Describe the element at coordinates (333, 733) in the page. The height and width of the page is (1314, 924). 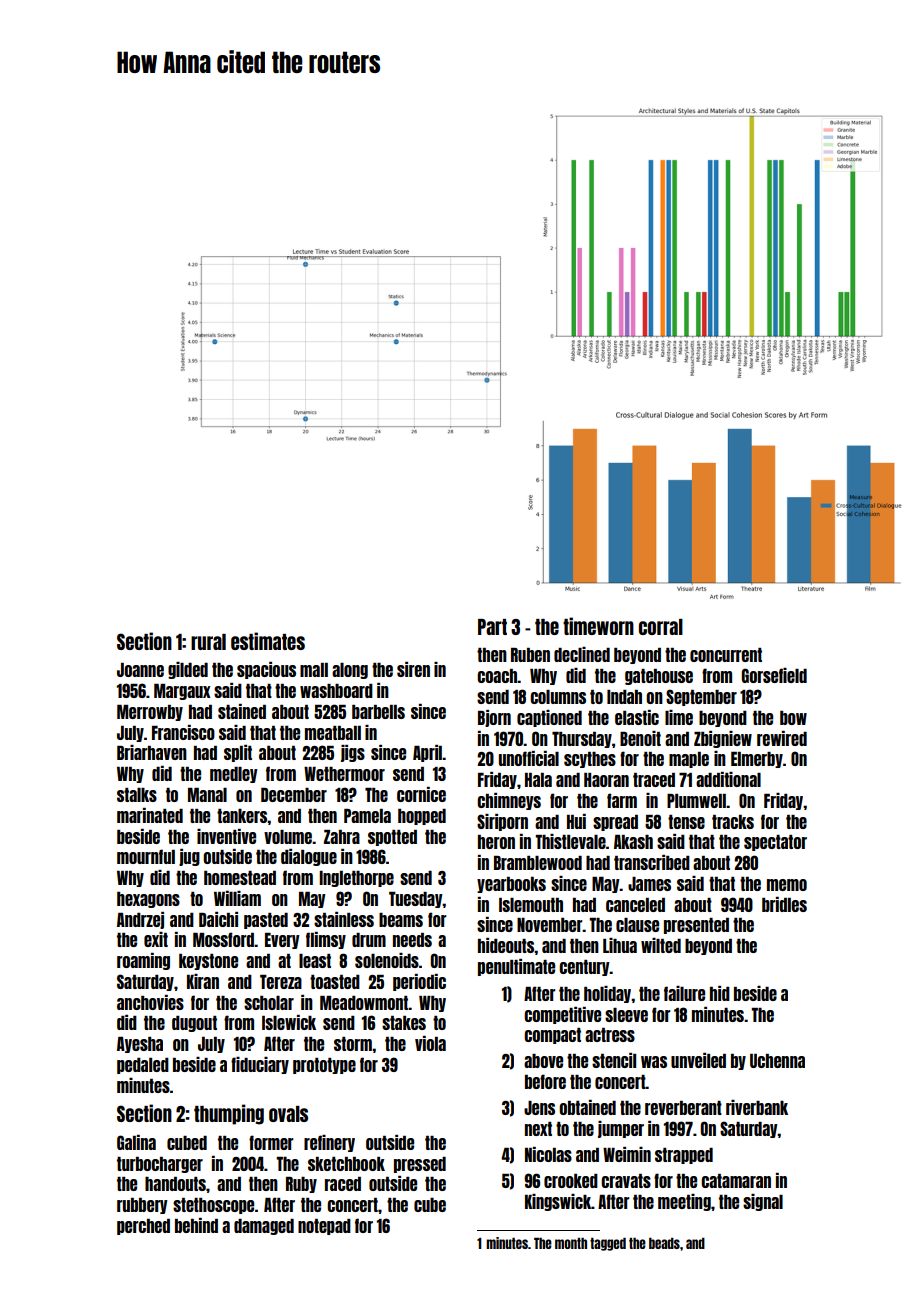
I see `meatball` at that location.
